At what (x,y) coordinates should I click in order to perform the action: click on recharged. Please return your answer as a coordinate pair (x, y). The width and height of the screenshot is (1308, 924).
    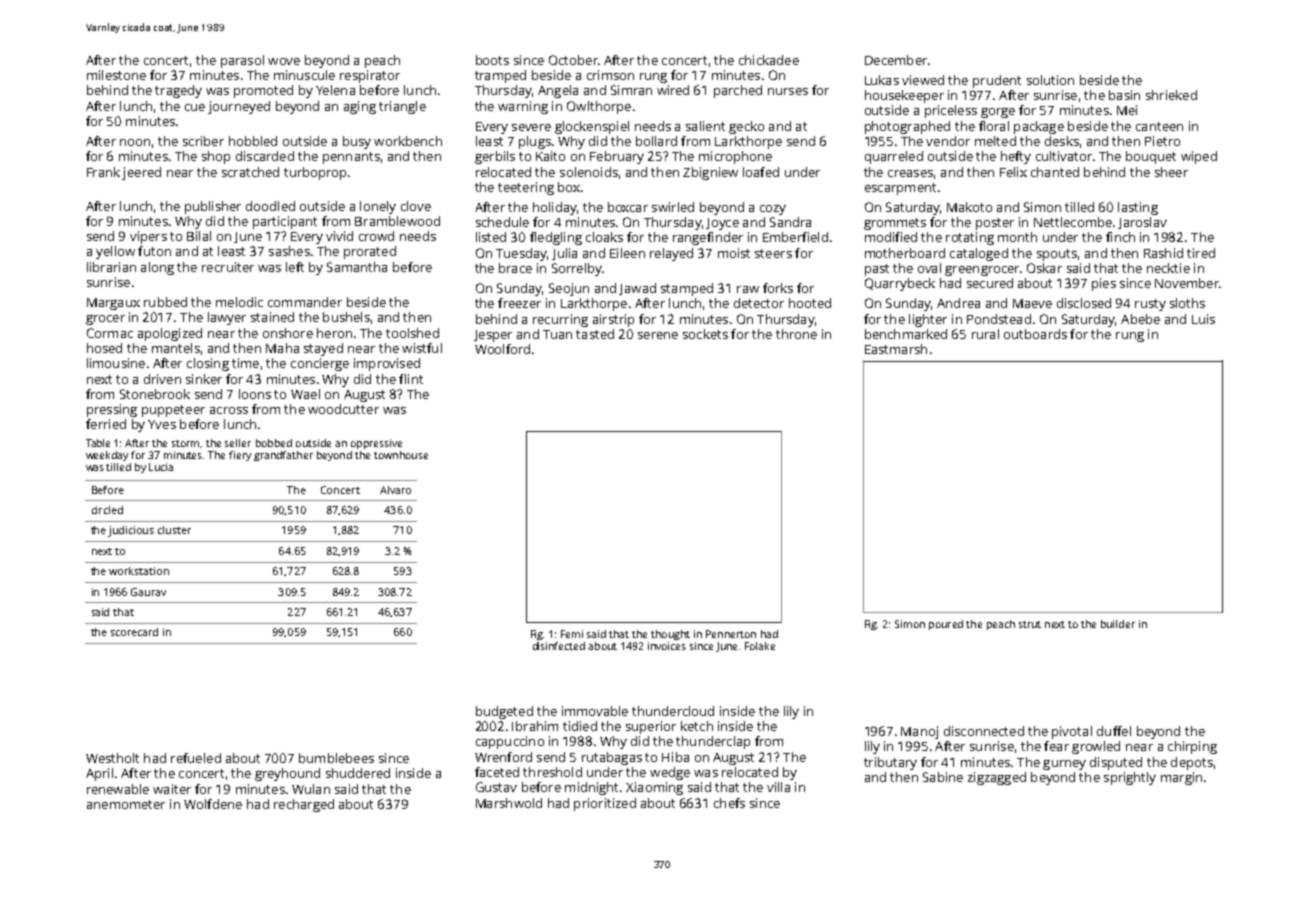
    Looking at the image, I should click on (304, 805).
